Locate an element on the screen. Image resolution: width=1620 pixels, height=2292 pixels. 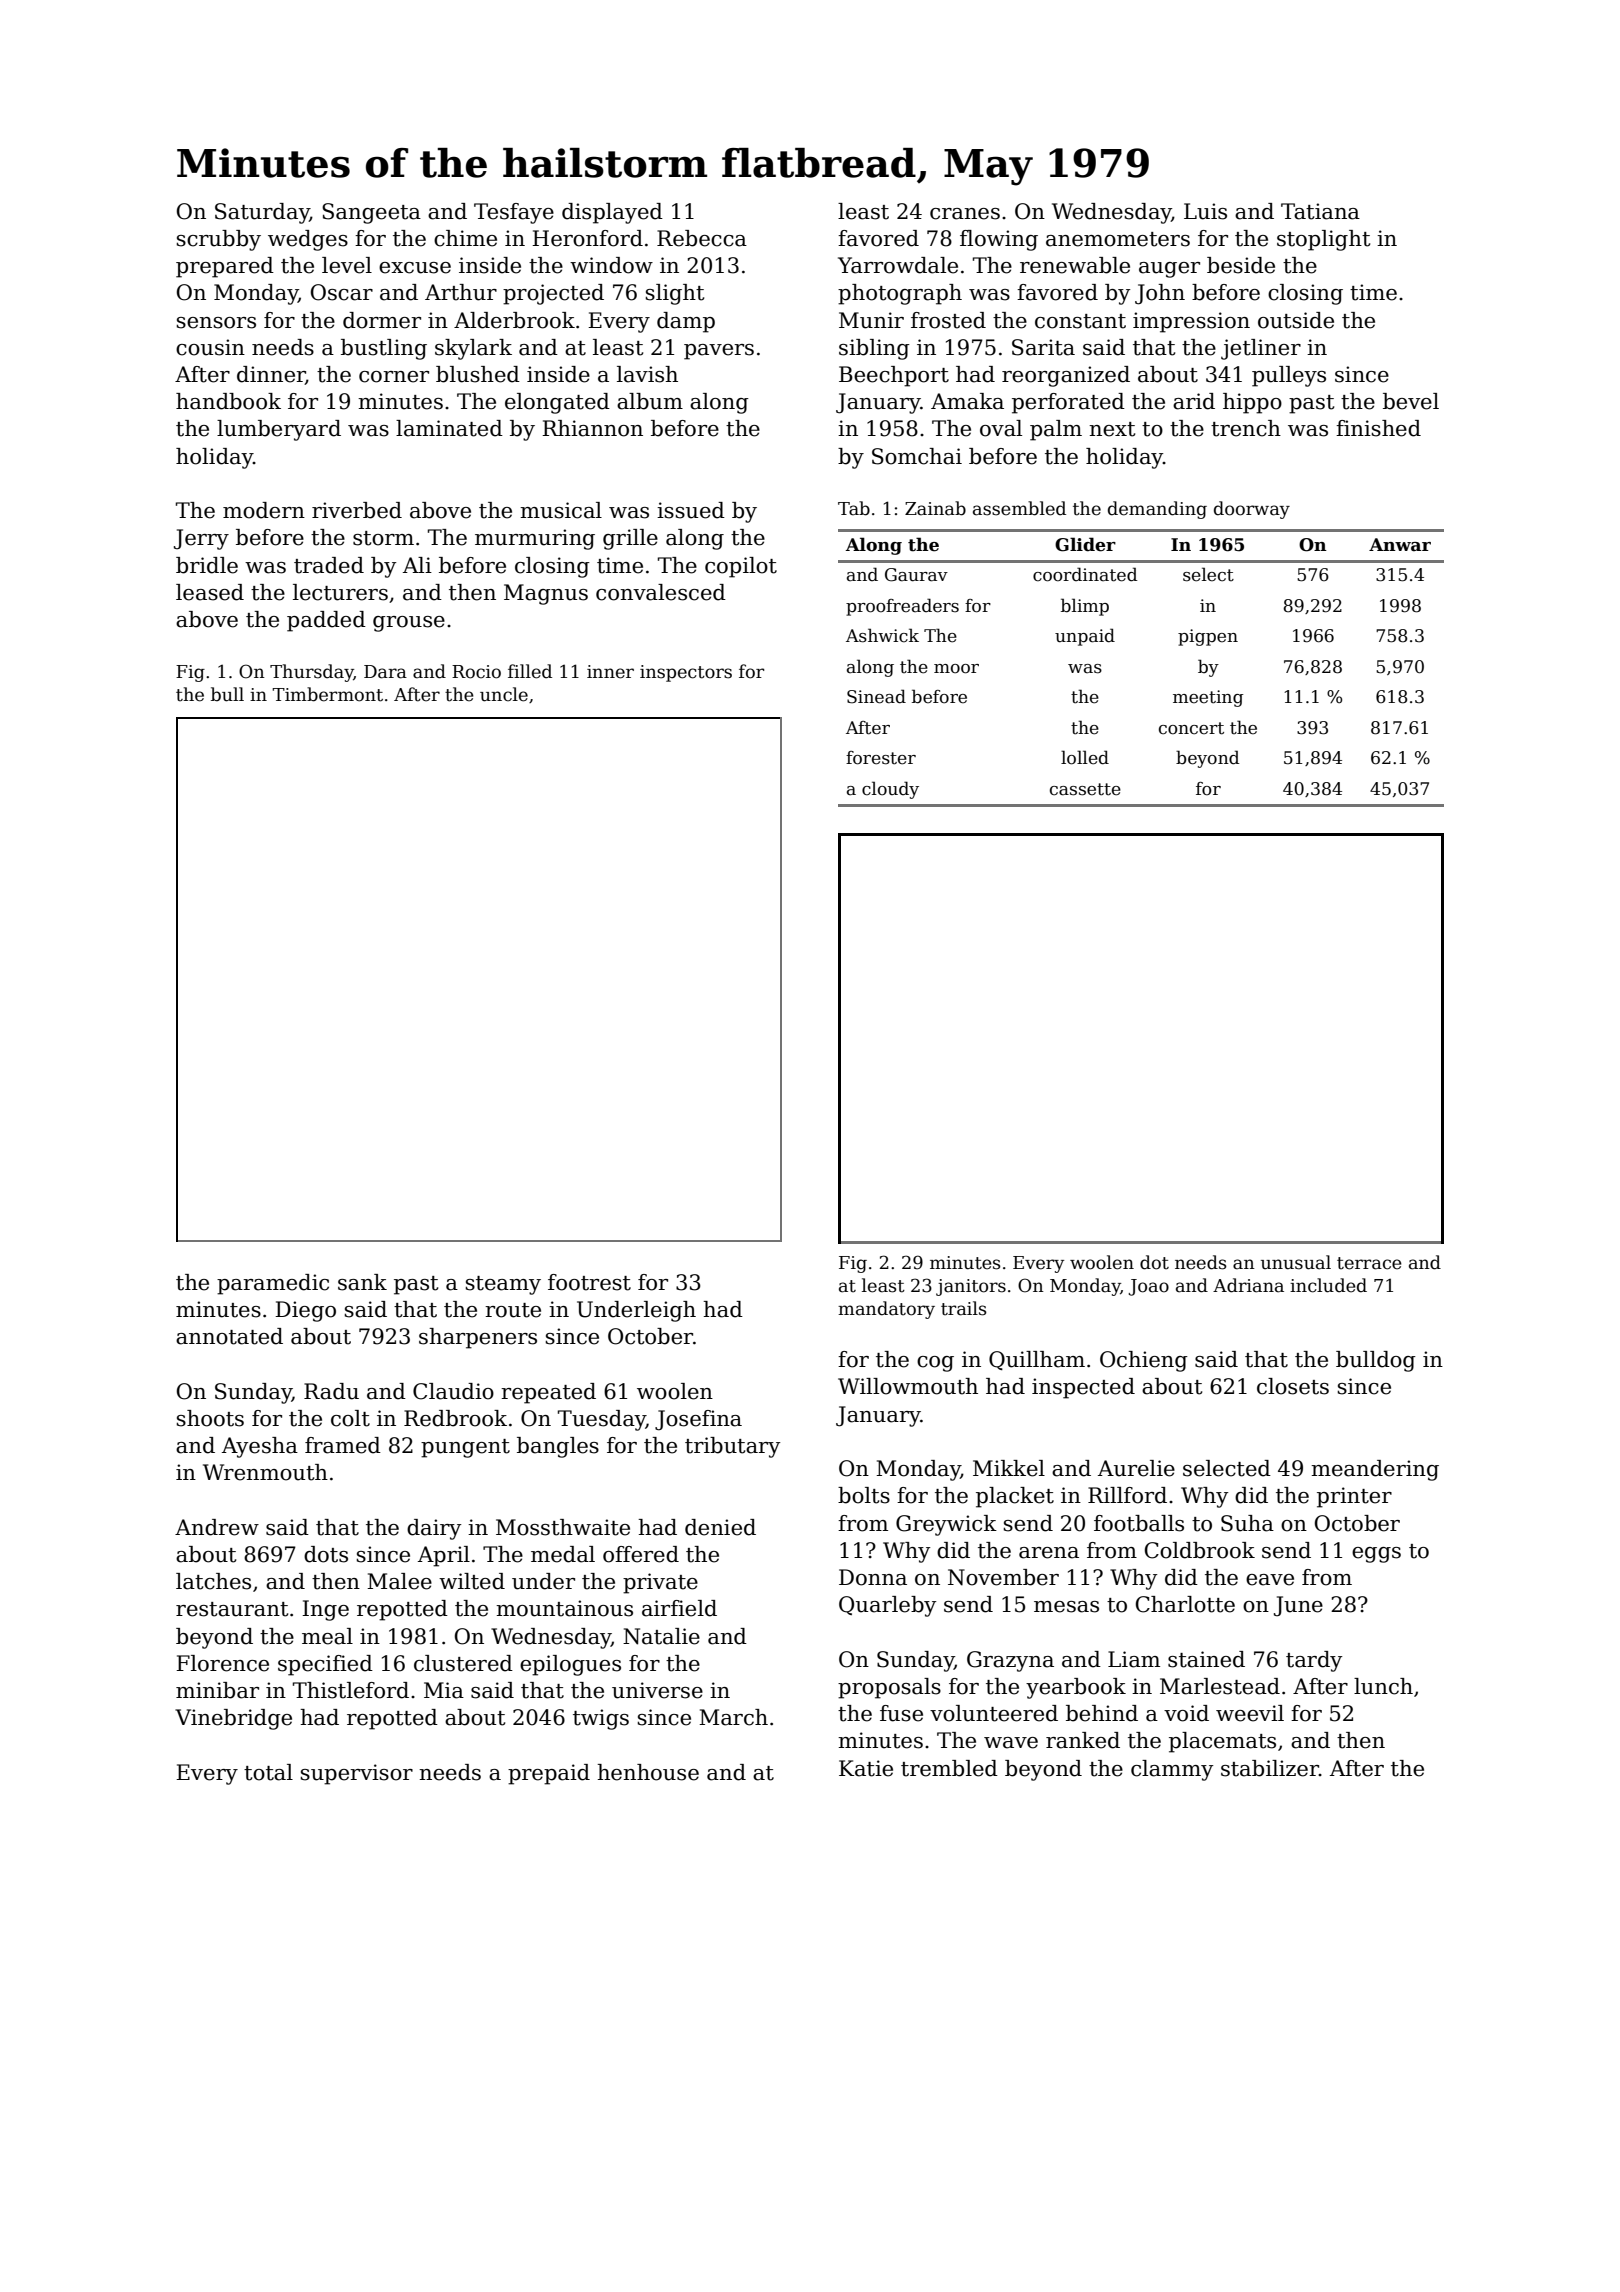
supervisor is located at coordinates (357, 1774).
